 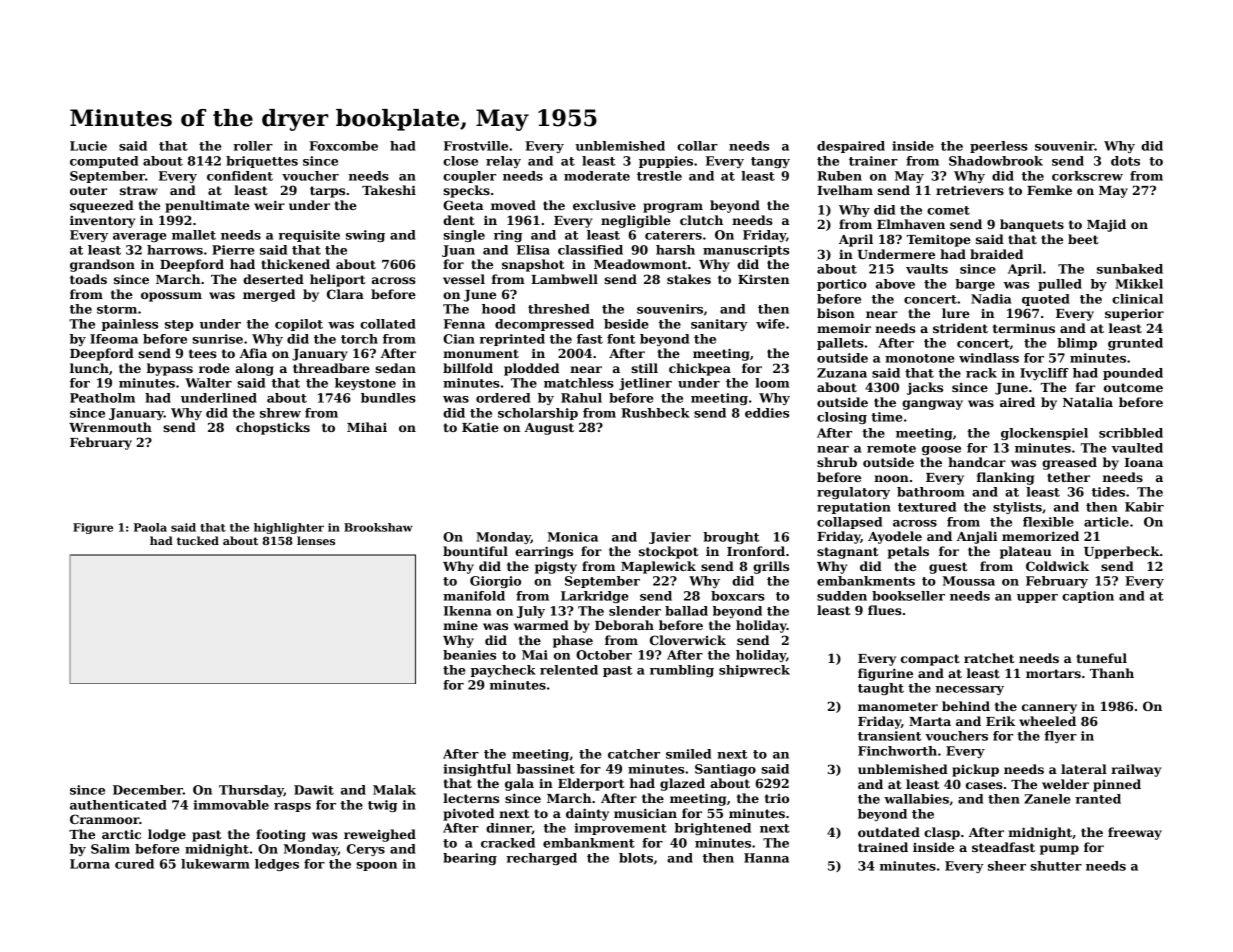 What do you see at coordinates (996, 254) in the screenshot?
I see `braided` at bounding box center [996, 254].
